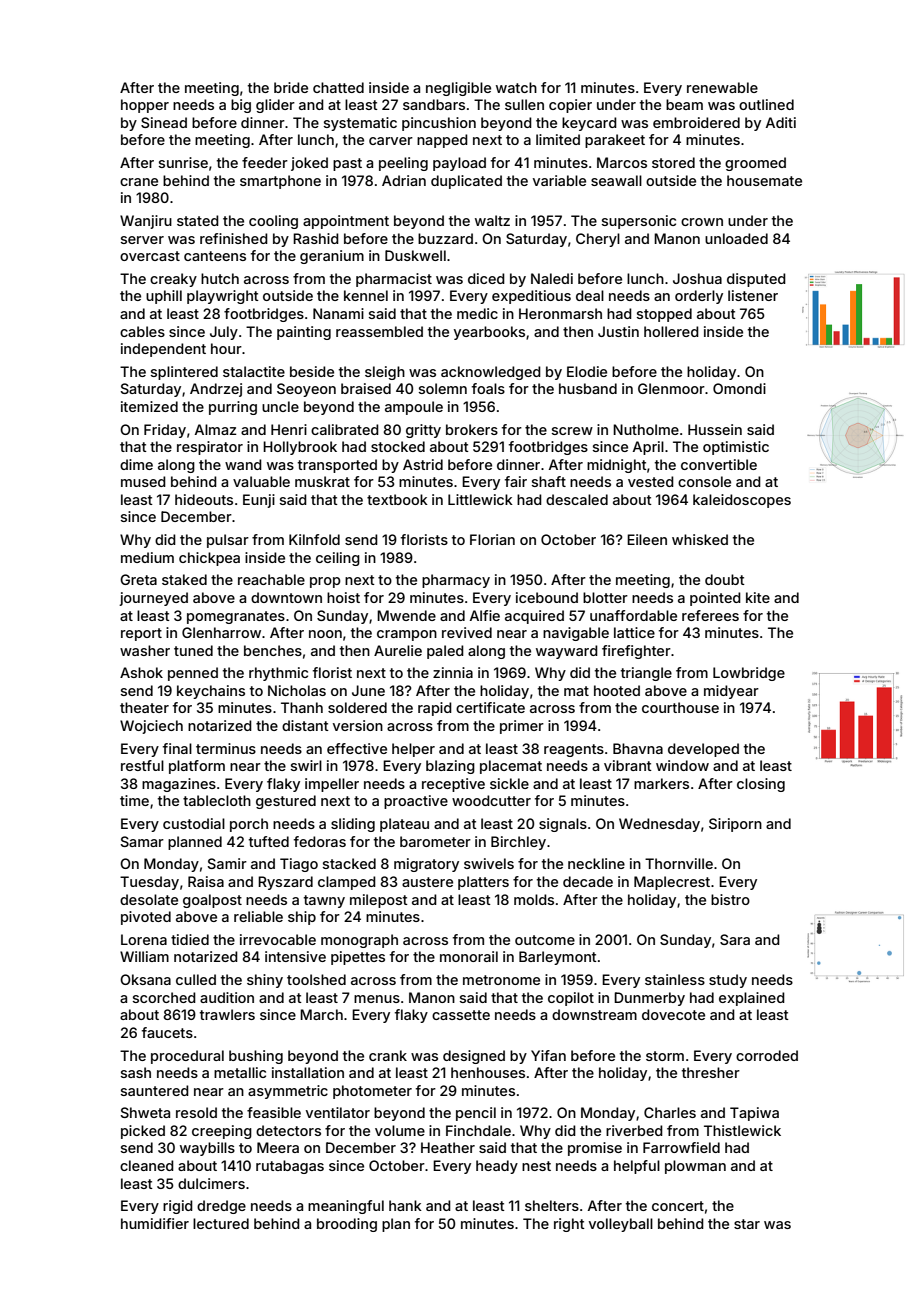 This screenshot has width=924, height=1314. Describe the element at coordinates (183, 162) in the screenshot. I see `sunrise` at that location.
